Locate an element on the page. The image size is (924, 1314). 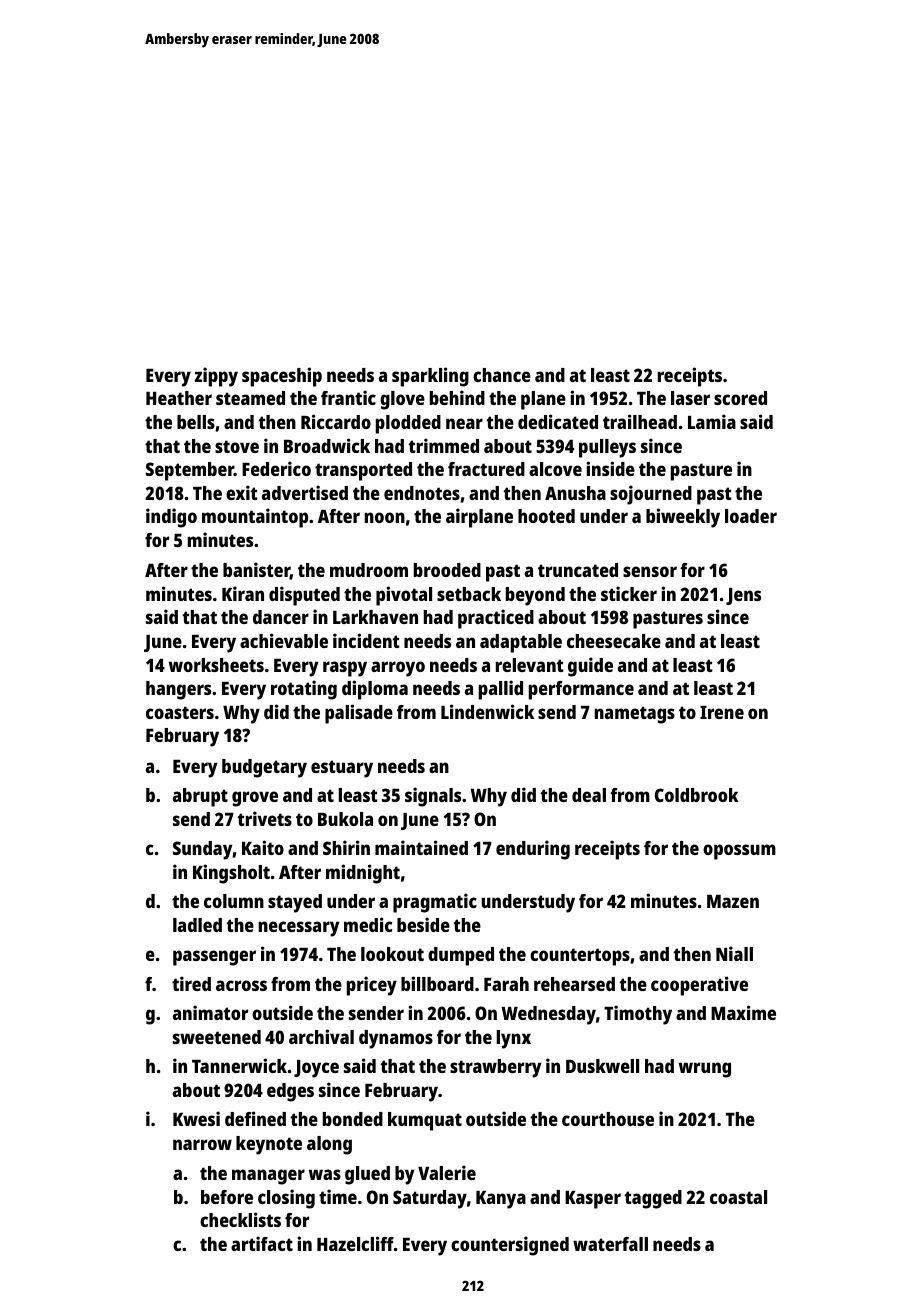
exit is located at coordinates (242, 492).
